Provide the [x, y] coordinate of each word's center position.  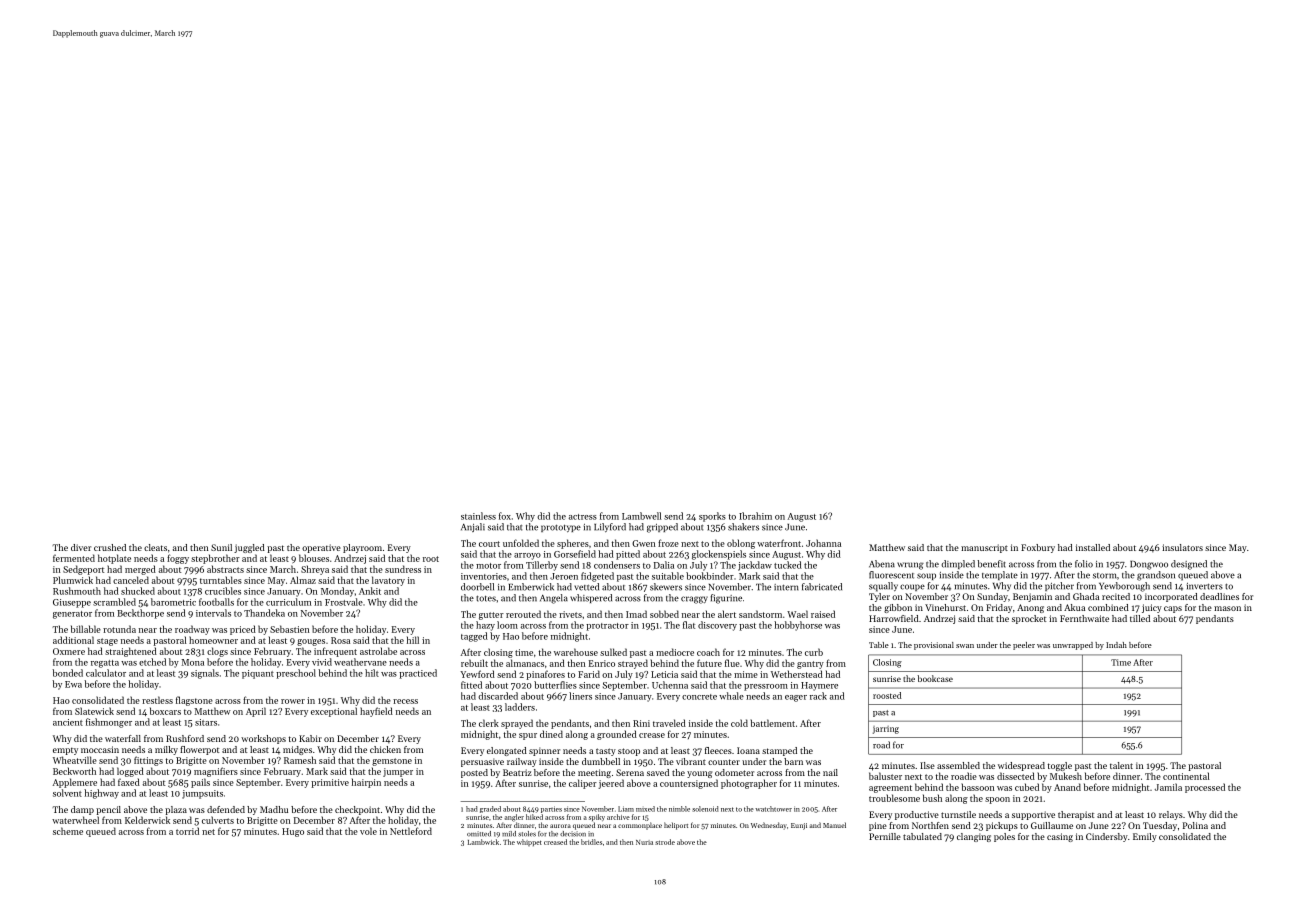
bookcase [935, 678]
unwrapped [1073, 646]
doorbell [477, 587]
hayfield [376, 712]
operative [321, 548]
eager [796, 698]
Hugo [293, 832]
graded [490, 809]
